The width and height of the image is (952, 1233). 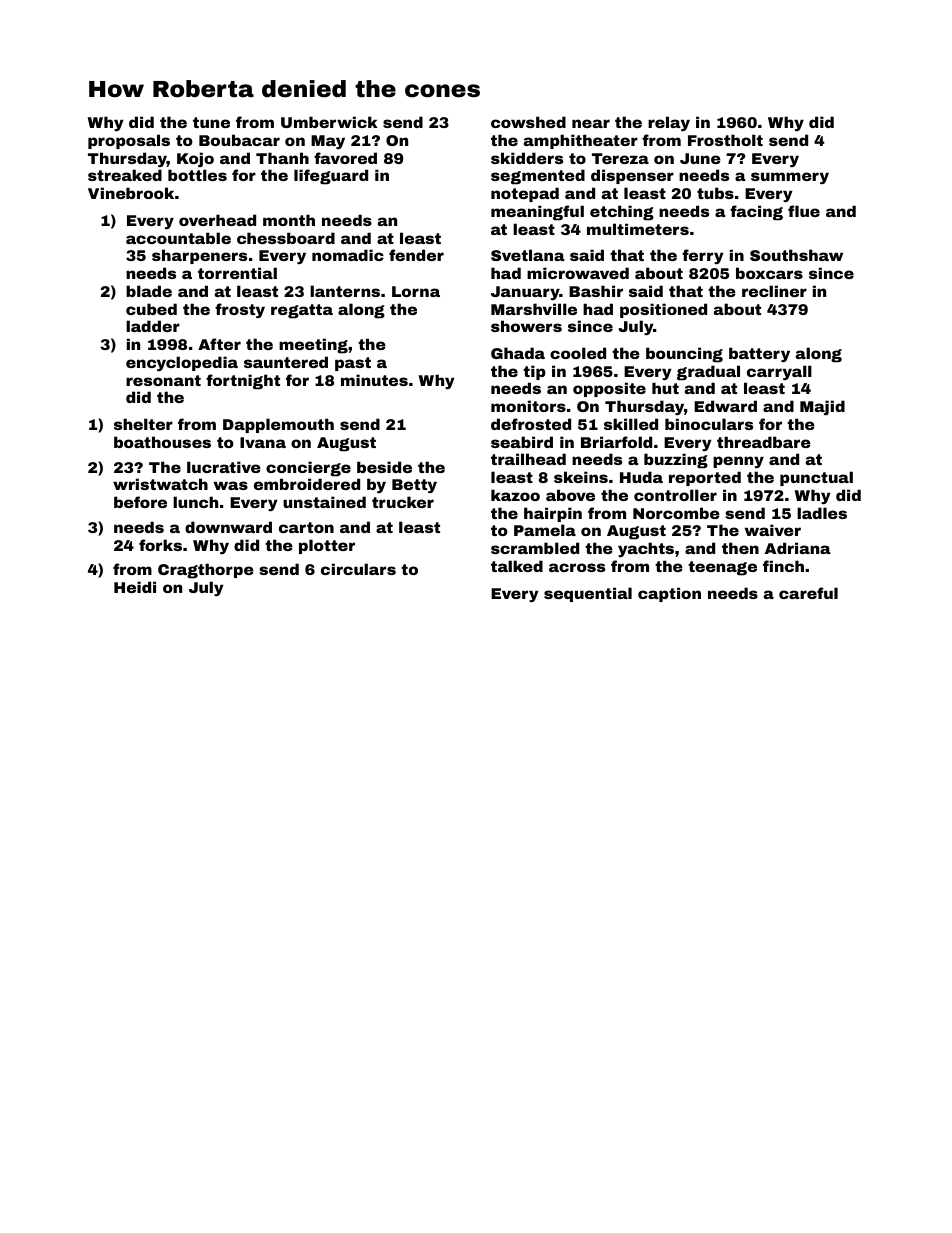 What do you see at coordinates (374, 380) in the image?
I see `minutes` at bounding box center [374, 380].
